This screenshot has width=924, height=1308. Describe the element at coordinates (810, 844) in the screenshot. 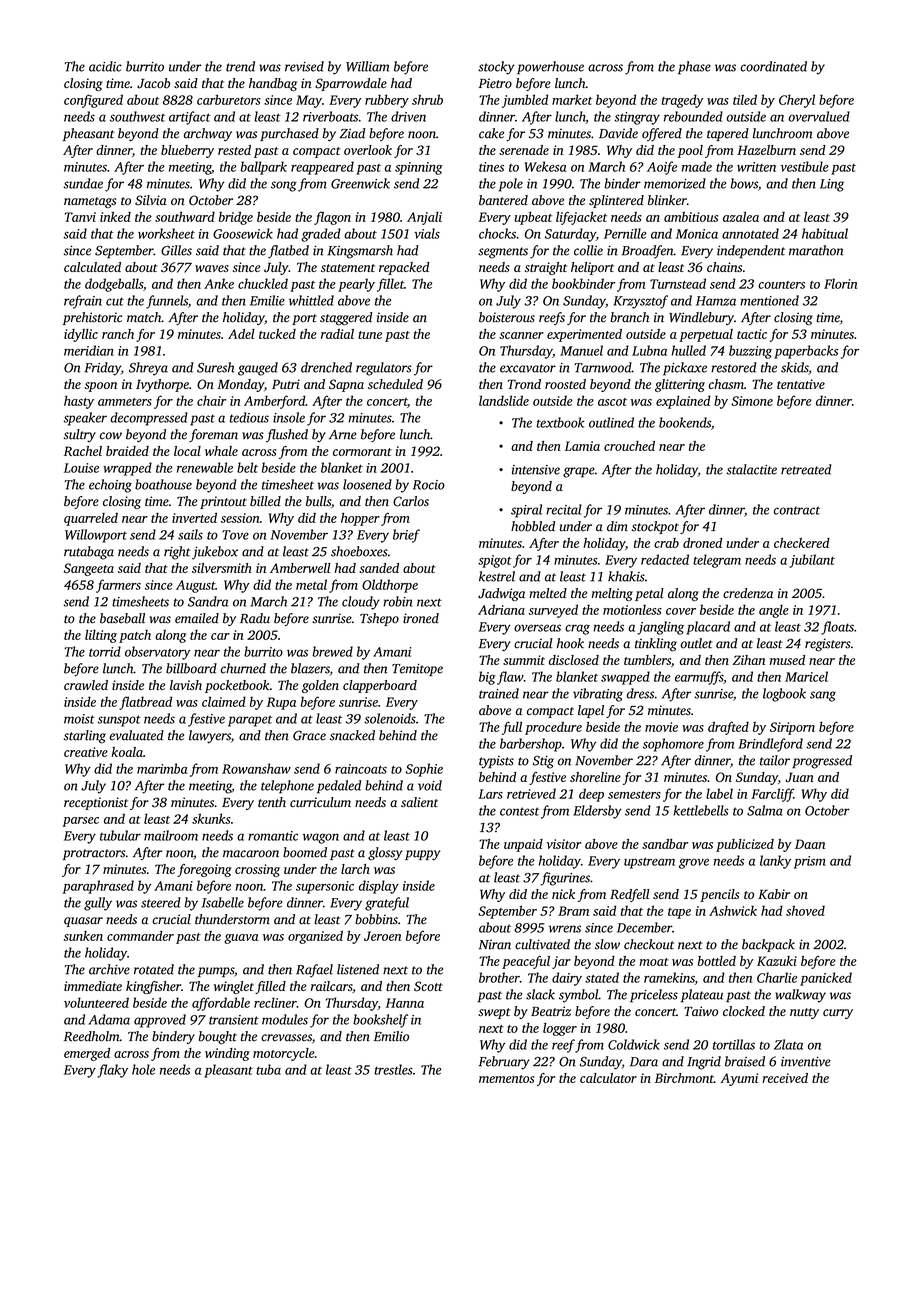

I see `Daan` at that location.
